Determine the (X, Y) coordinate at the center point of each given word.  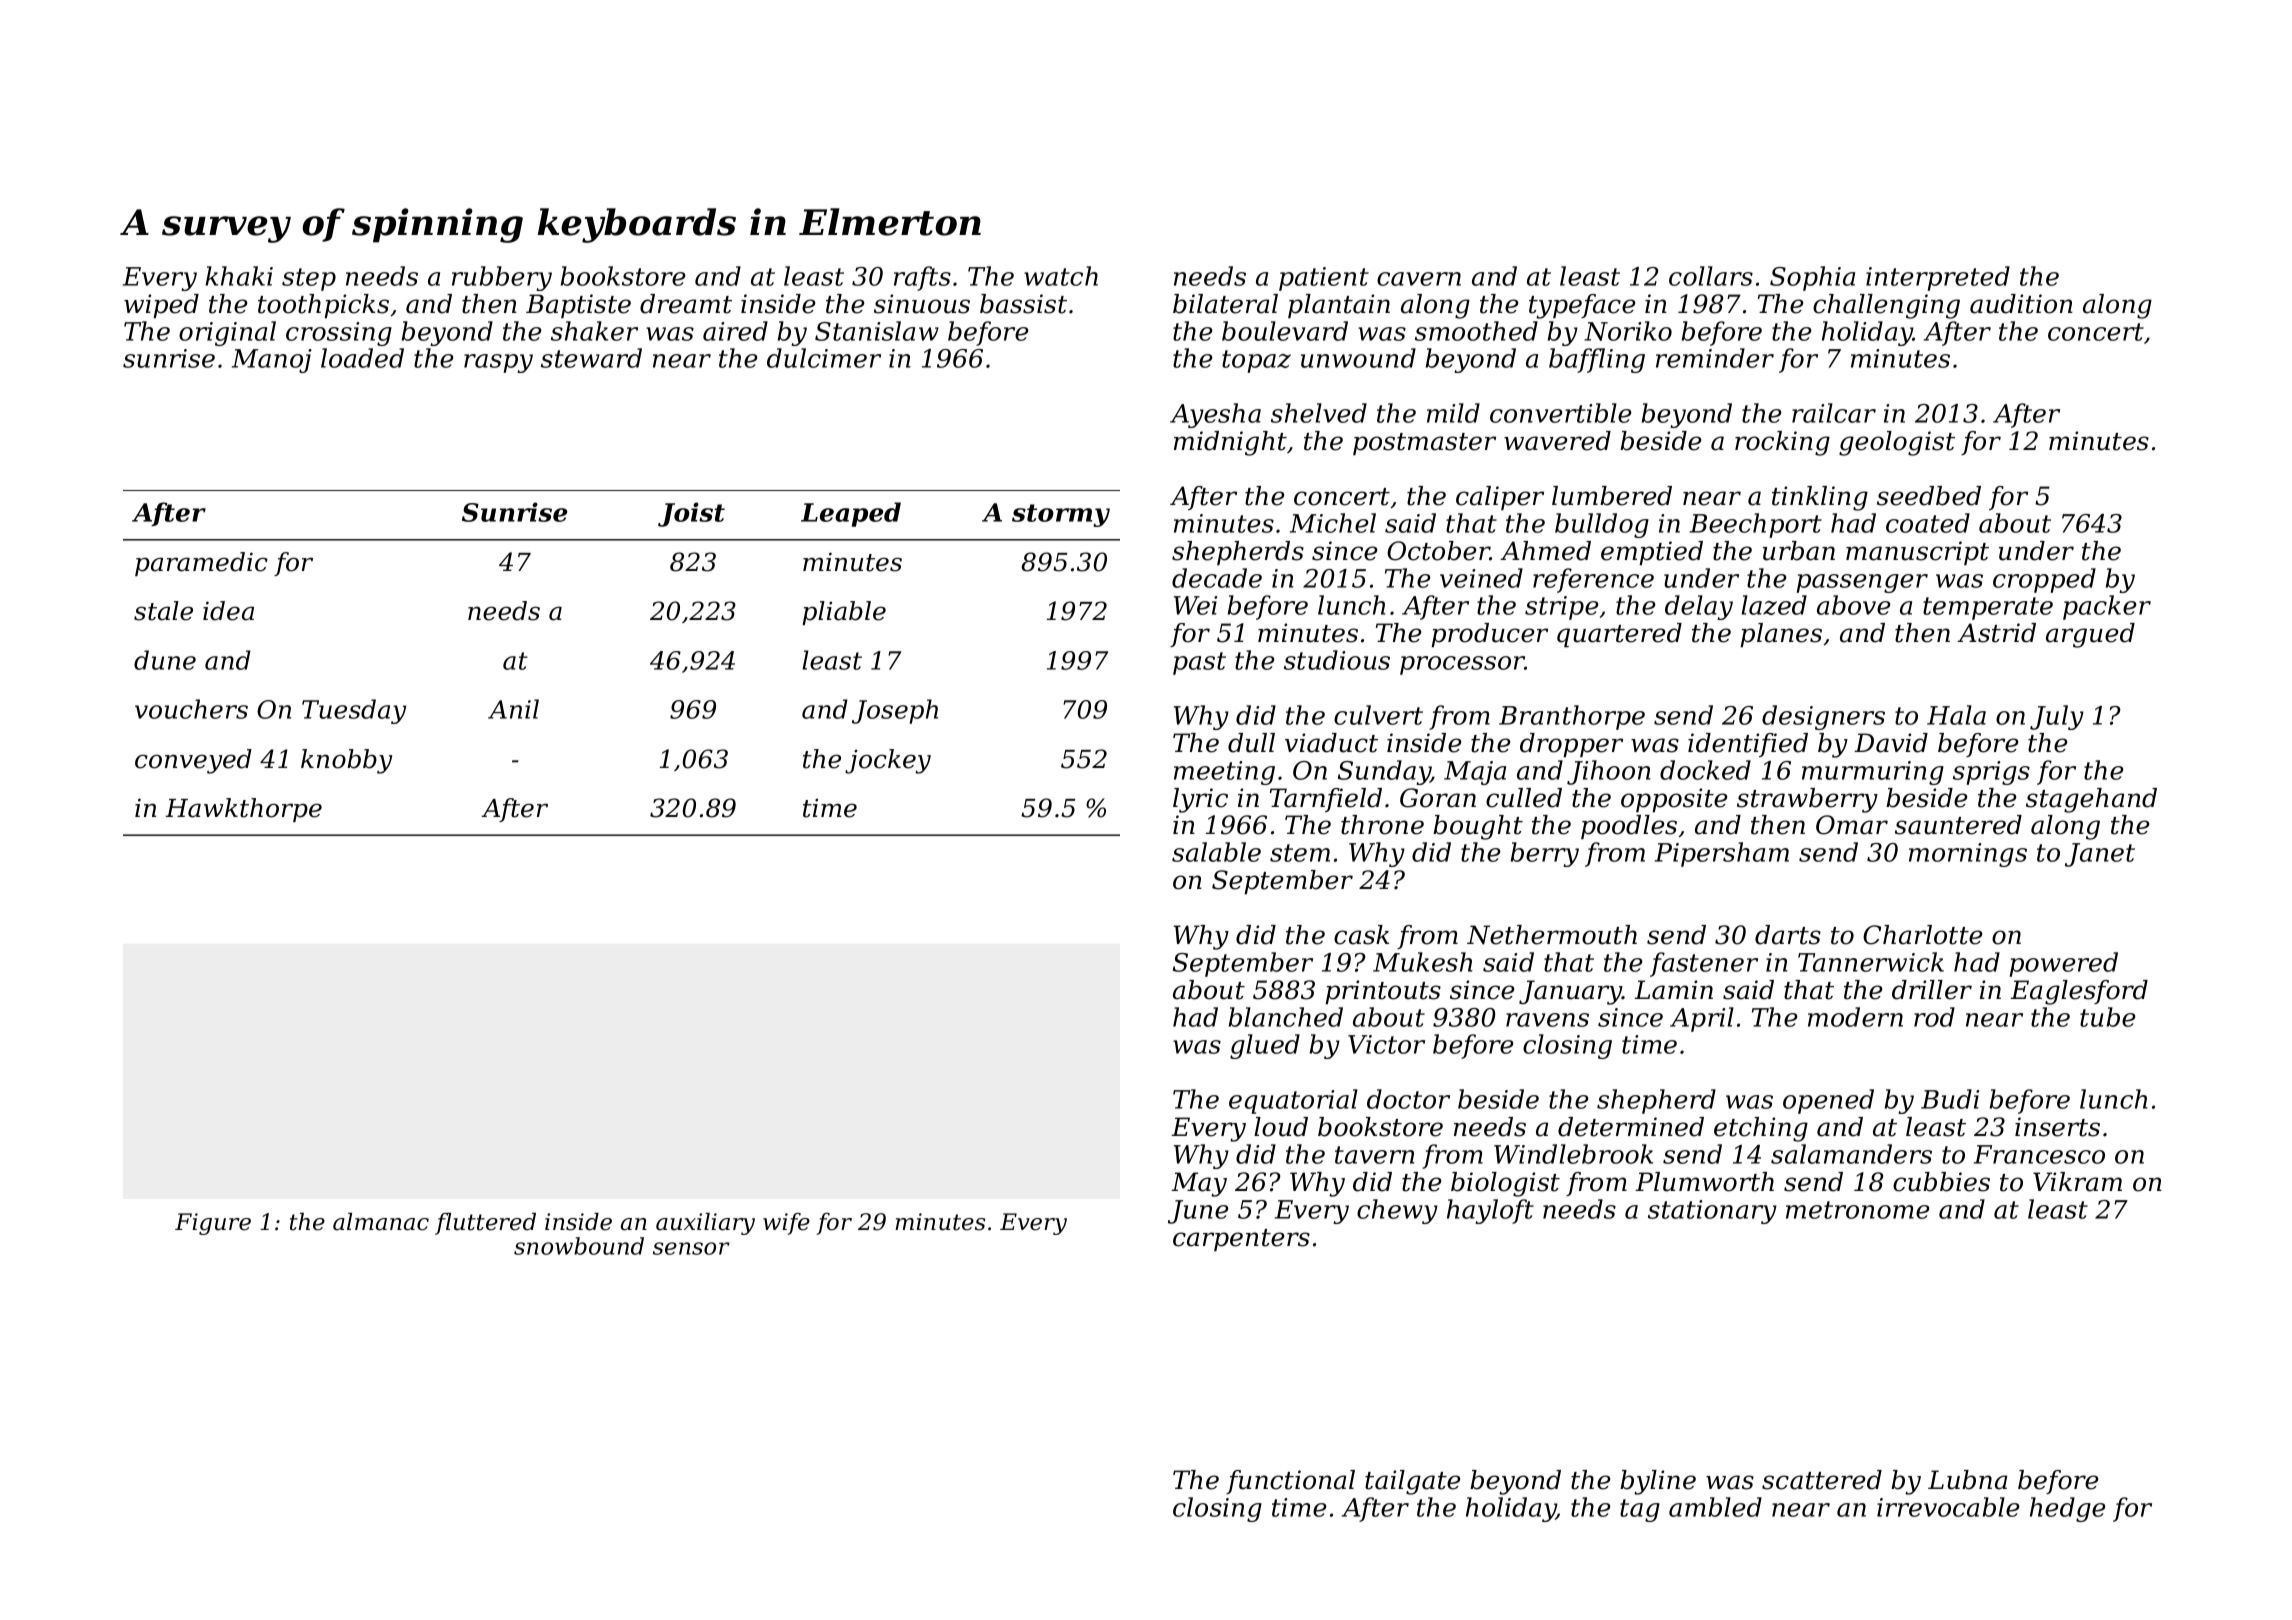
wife (786, 1224)
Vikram (2077, 1182)
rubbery (502, 278)
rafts (922, 278)
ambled (1715, 1507)
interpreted (1938, 278)
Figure (213, 1224)
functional (1290, 1482)
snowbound (579, 1246)
